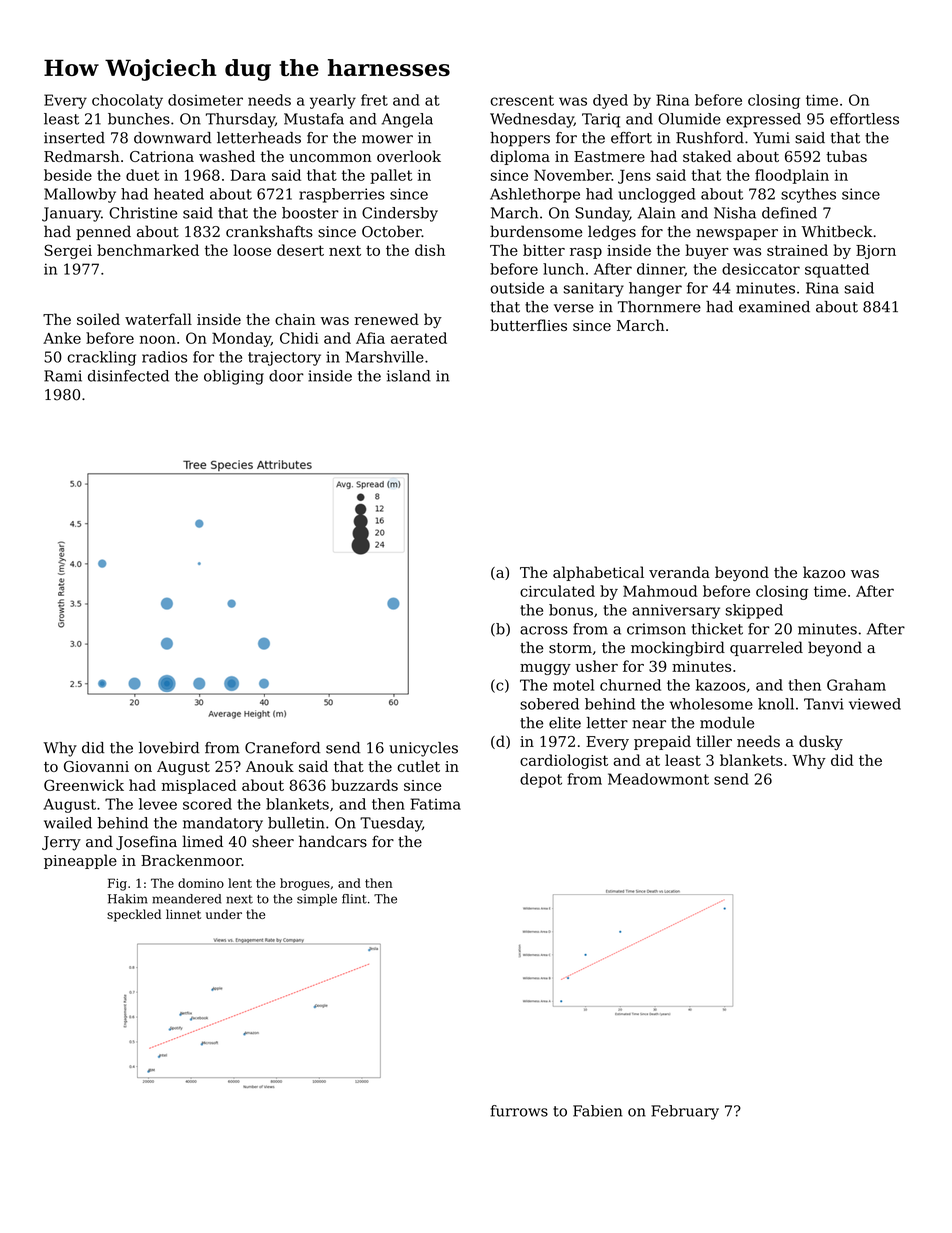  Describe the element at coordinates (707, 156) in the screenshot. I see `staked` at that location.
